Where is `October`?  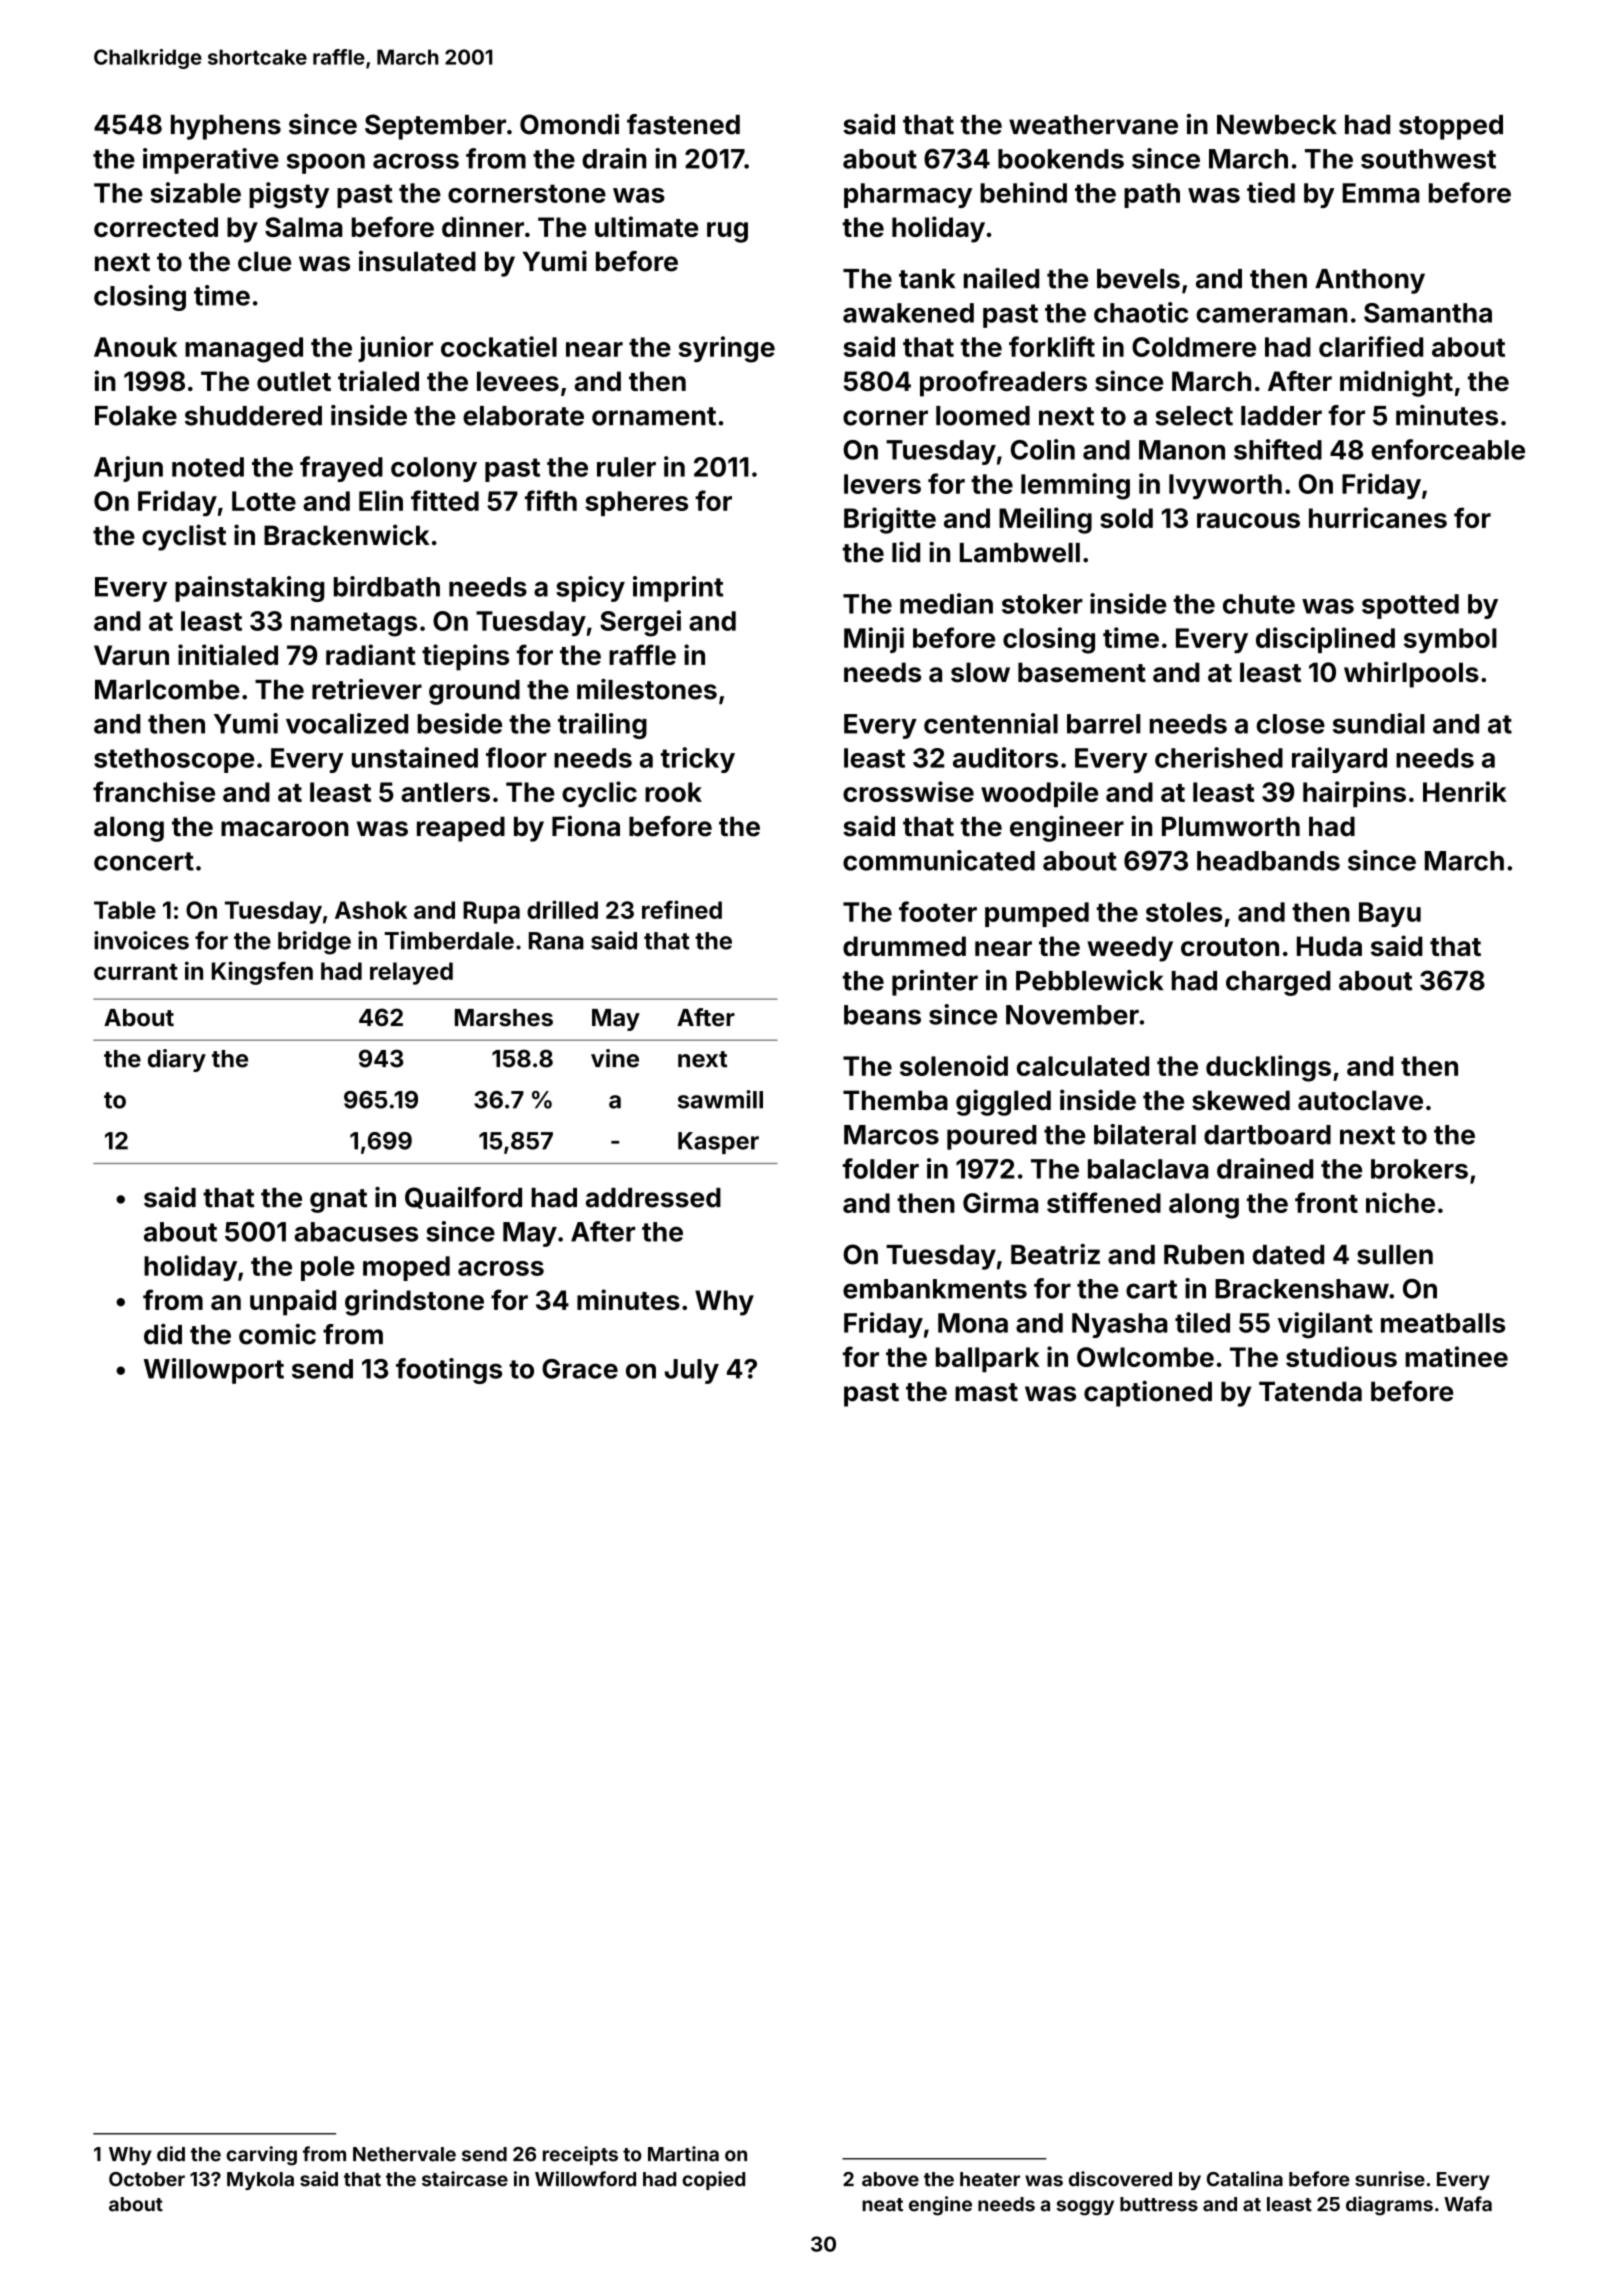 October is located at coordinates (147, 2179).
